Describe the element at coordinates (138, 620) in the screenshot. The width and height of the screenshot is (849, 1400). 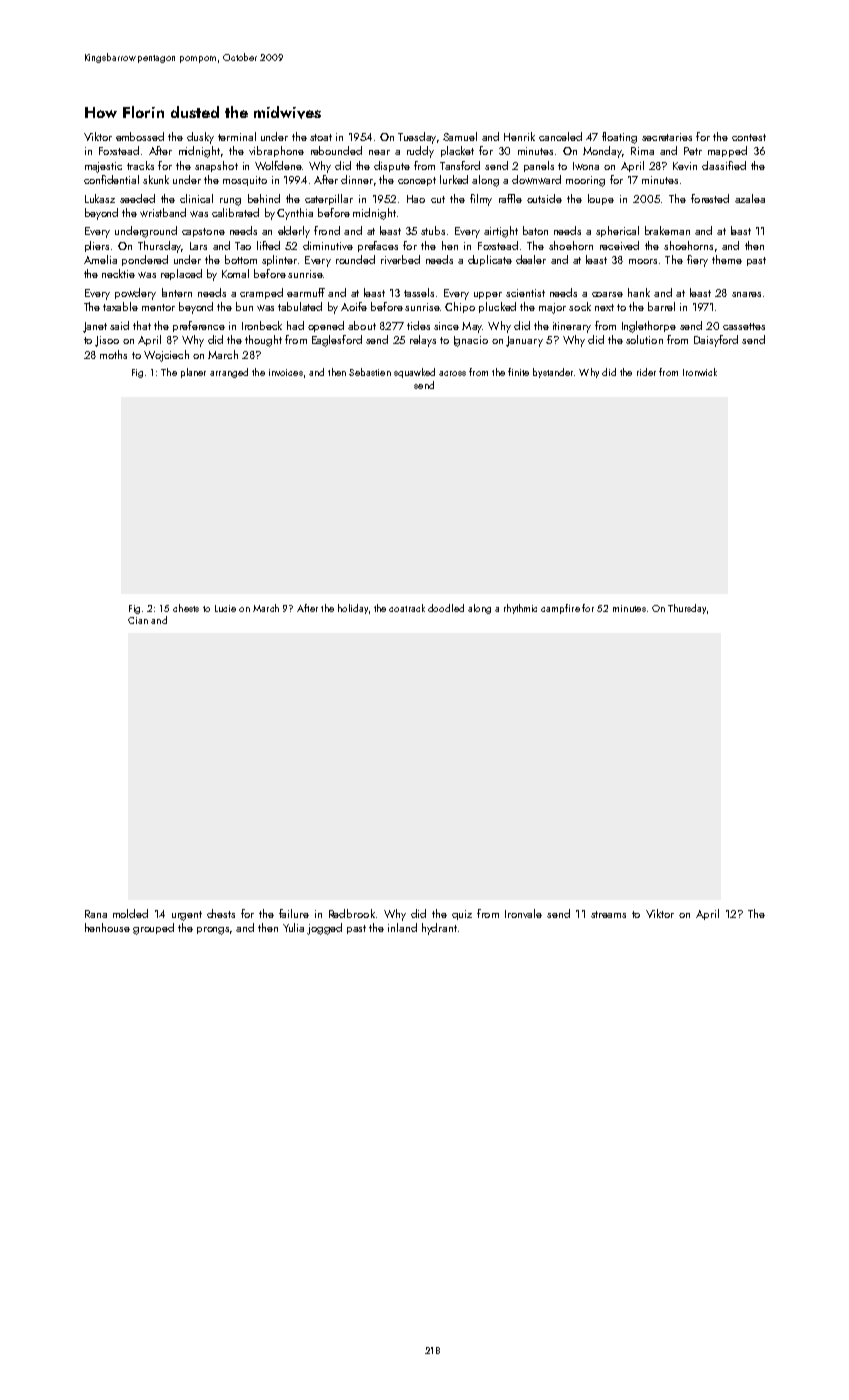
I see `Cian` at that location.
